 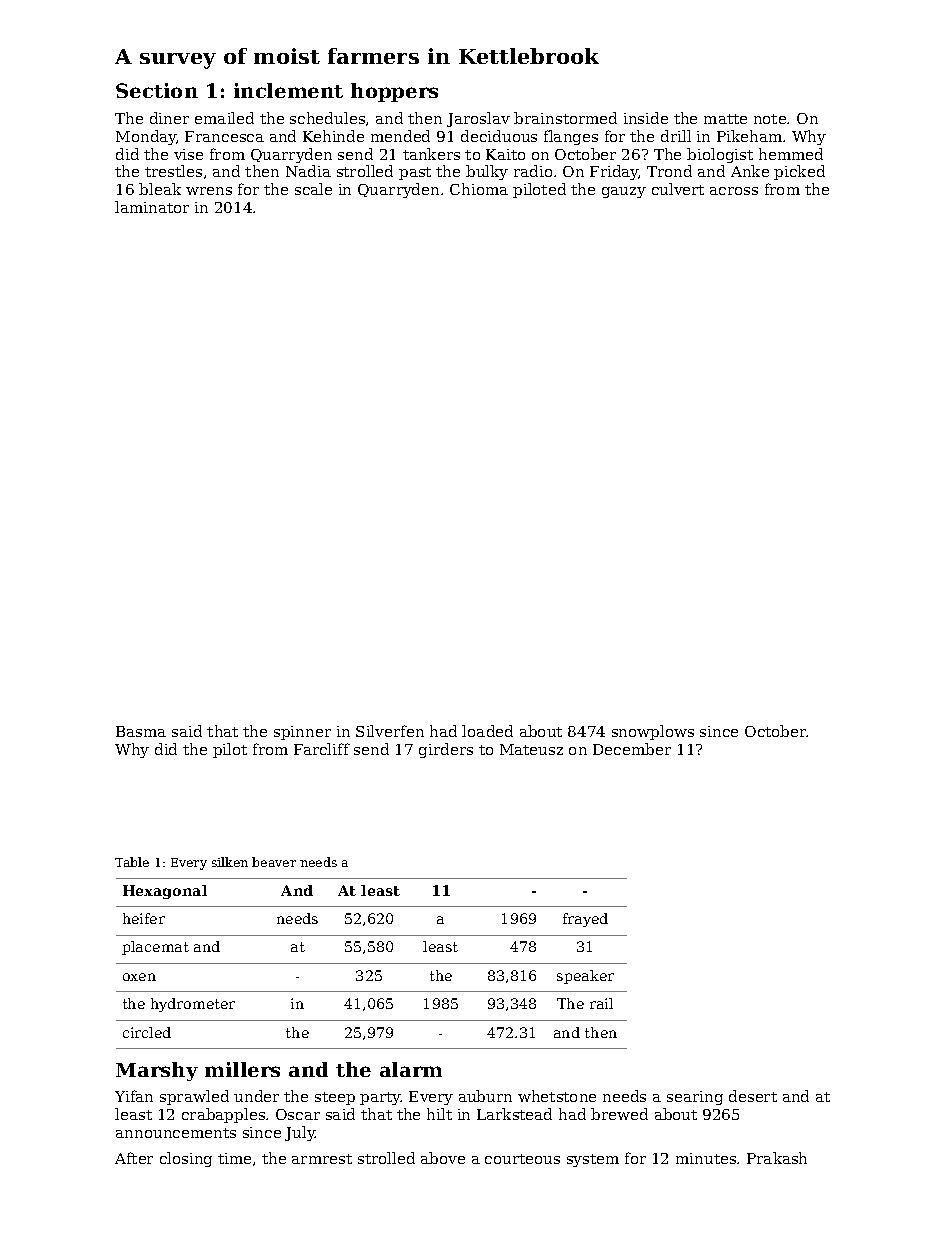 What do you see at coordinates (531, 749) in the screenshot?
I see `Mateusz` at bounding box center [531, 749].
